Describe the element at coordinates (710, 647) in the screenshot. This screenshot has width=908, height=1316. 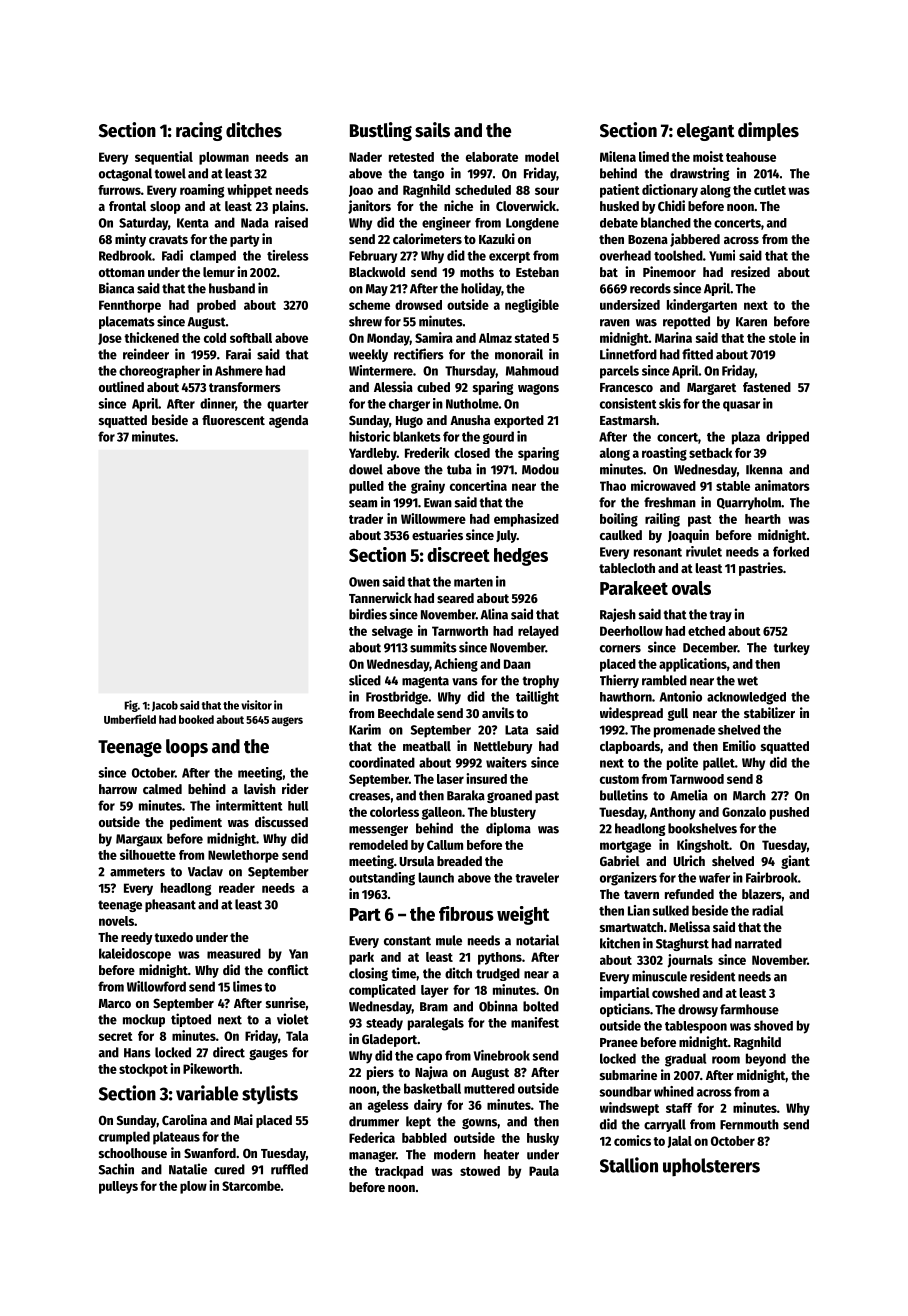
I see `December` at that location.
